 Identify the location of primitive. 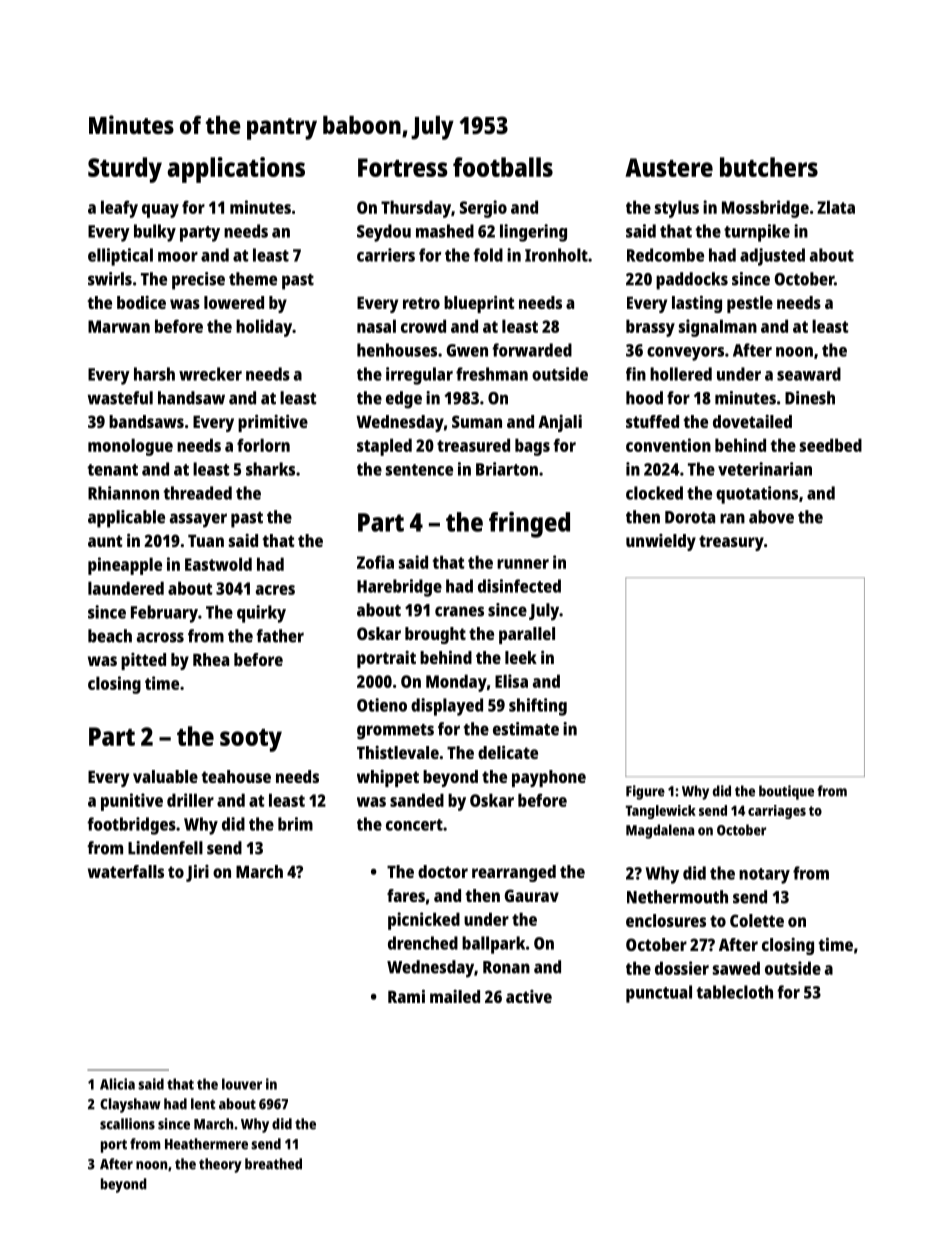
(273, 423).
